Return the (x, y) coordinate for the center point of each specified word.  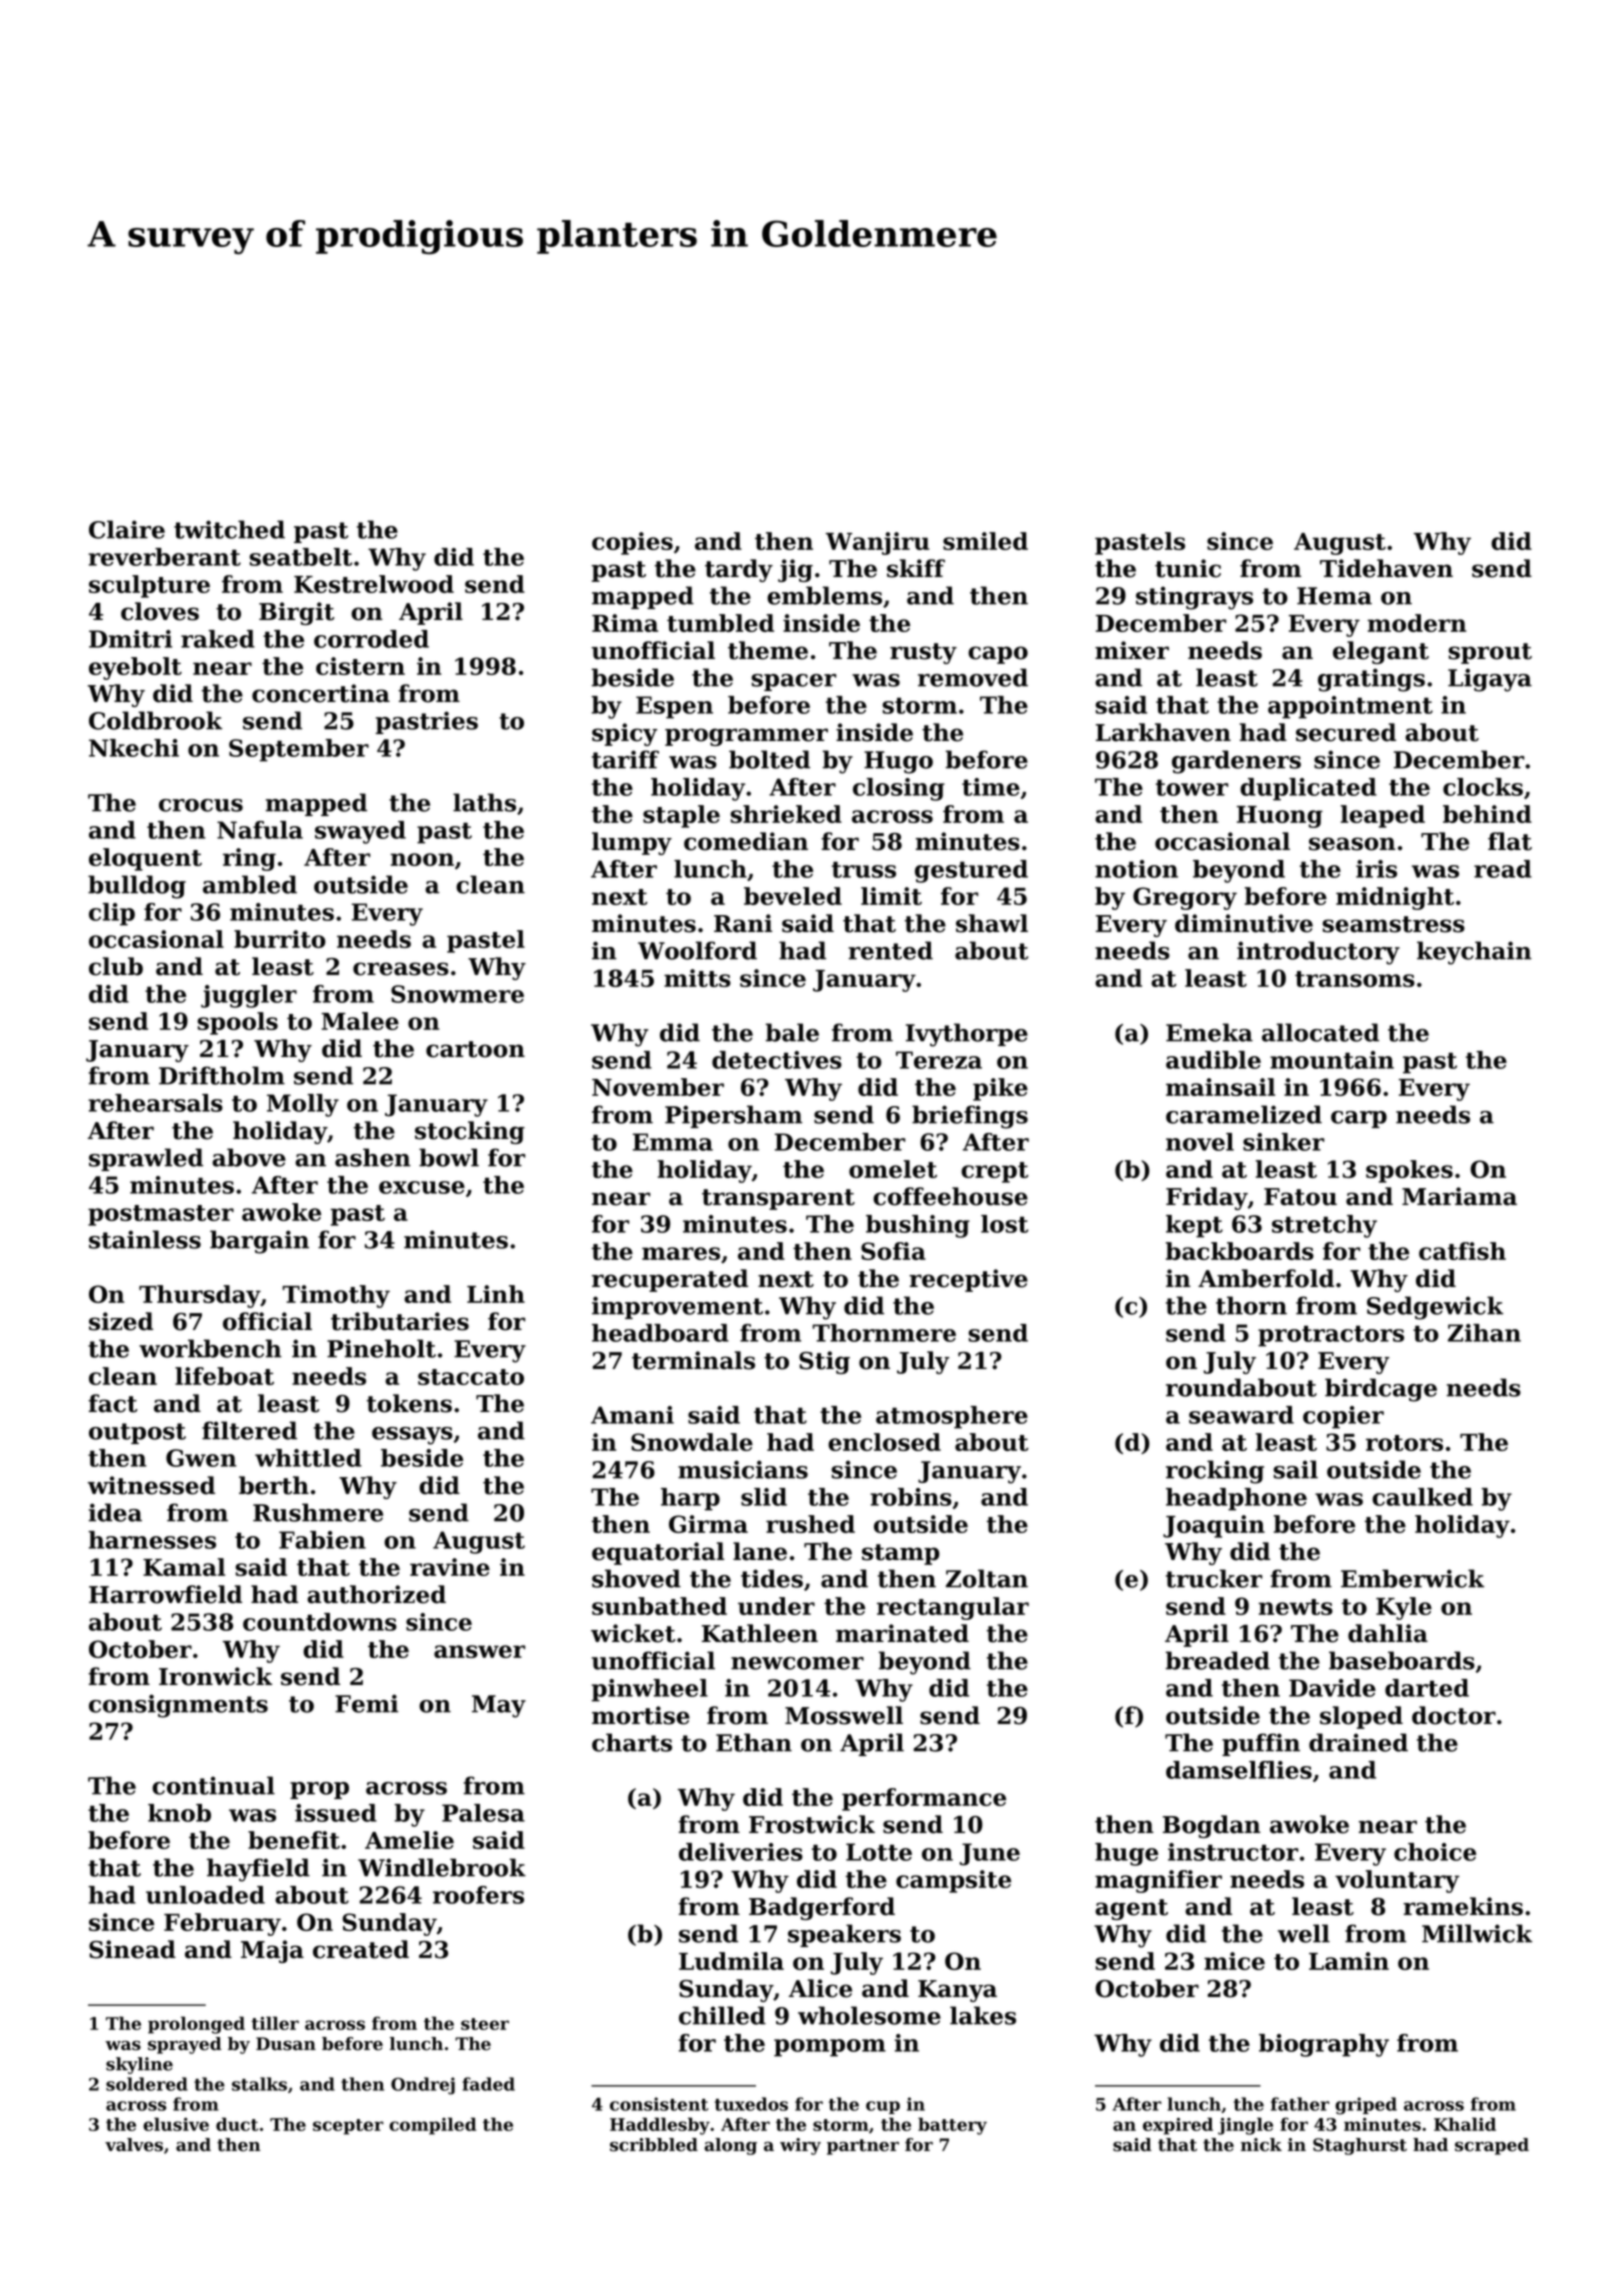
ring (249, 859)
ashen (373, 1157)
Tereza (939, 1060)
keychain (1474, 953)
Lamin (1349, 1961)
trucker (1214, 1578)
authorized (376, 1594)
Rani (743, 923)
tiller (275, 2023)
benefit (294, 1840)
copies (632, 543)
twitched (229, 529)
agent (1131, 1909)
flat (1510, 841)
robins (911, 1497)
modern (1417, 623)
